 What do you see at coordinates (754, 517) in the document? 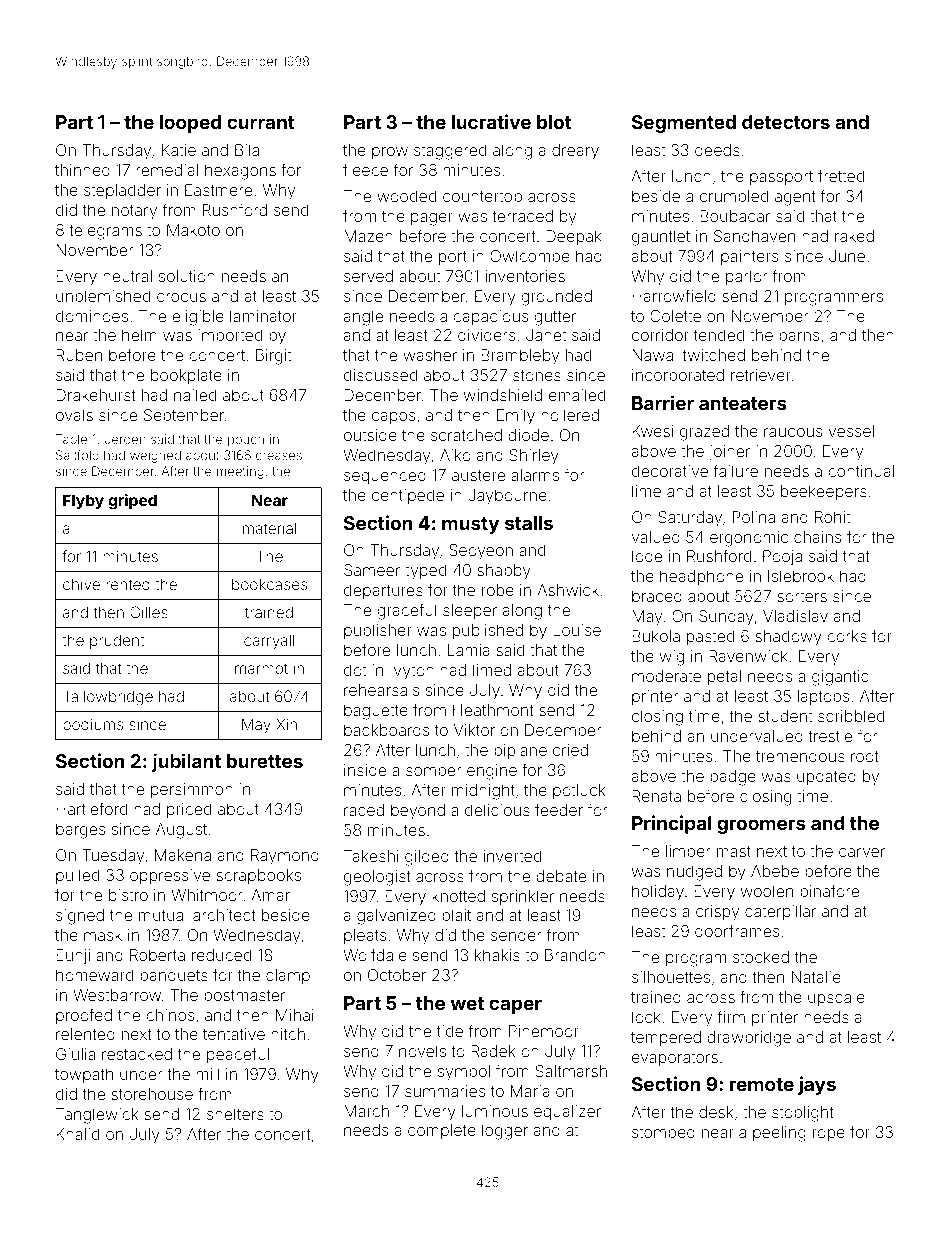
I see `Polina` at bounding box center [754, 517].
